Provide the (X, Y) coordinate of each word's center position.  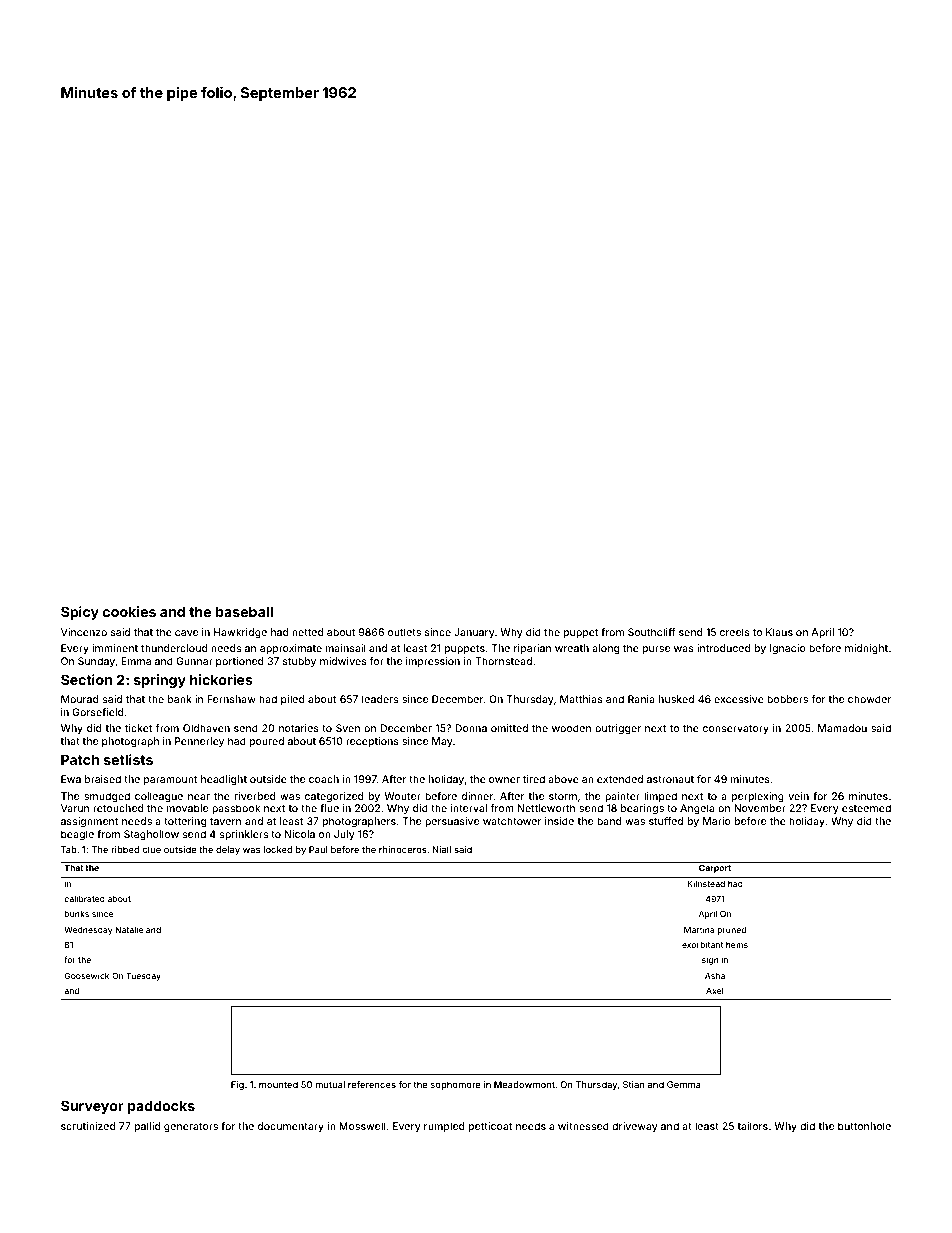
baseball (244, 611)
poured (267, 742)
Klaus (779, 632)
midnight (866, 649)
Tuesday (143, 976)
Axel (715, 991)
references (372, 1084)
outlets (404, 632)
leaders (380, 699)
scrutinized (88, 1126)
